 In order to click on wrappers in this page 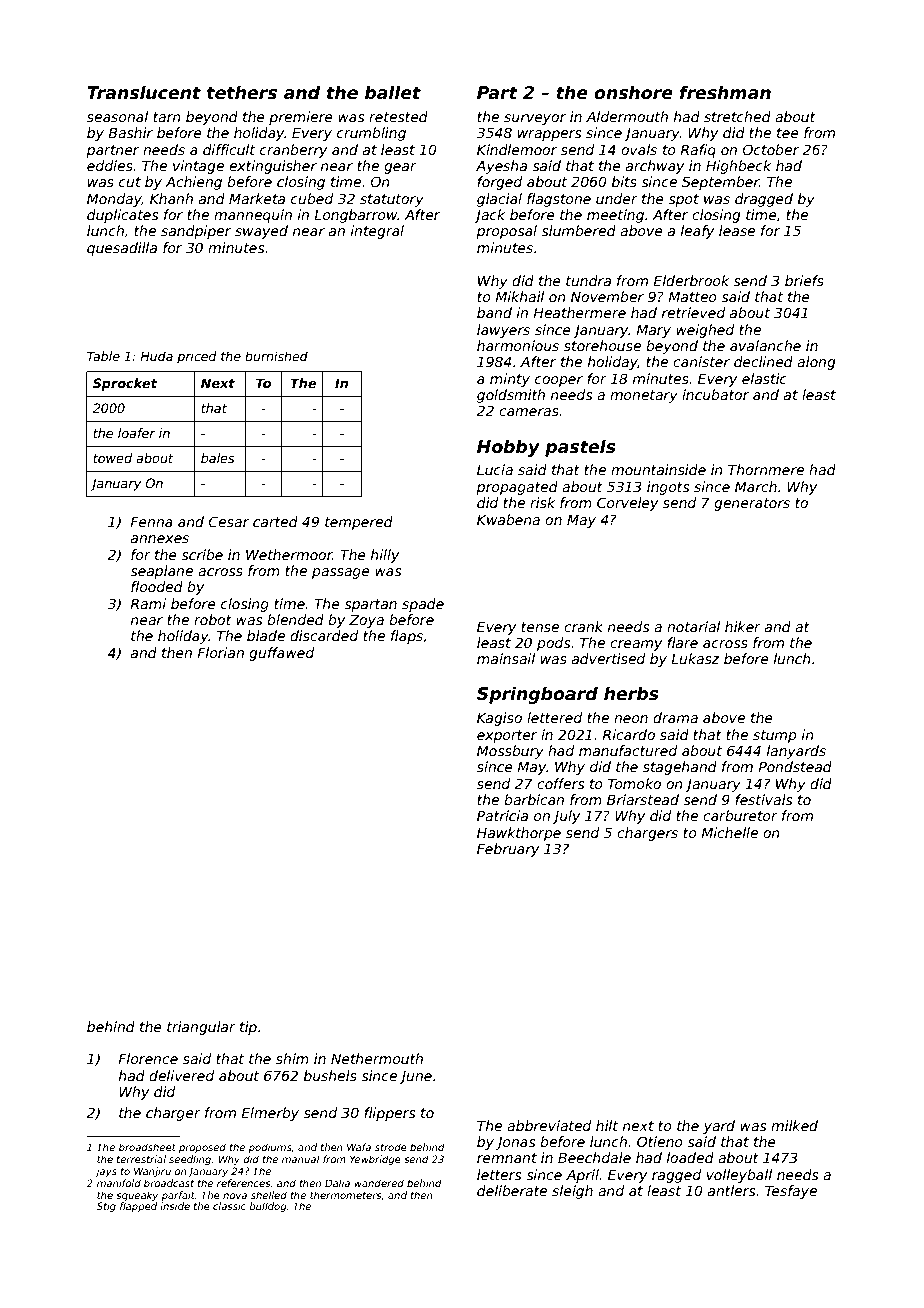, I will do `click(549, 135)`.
